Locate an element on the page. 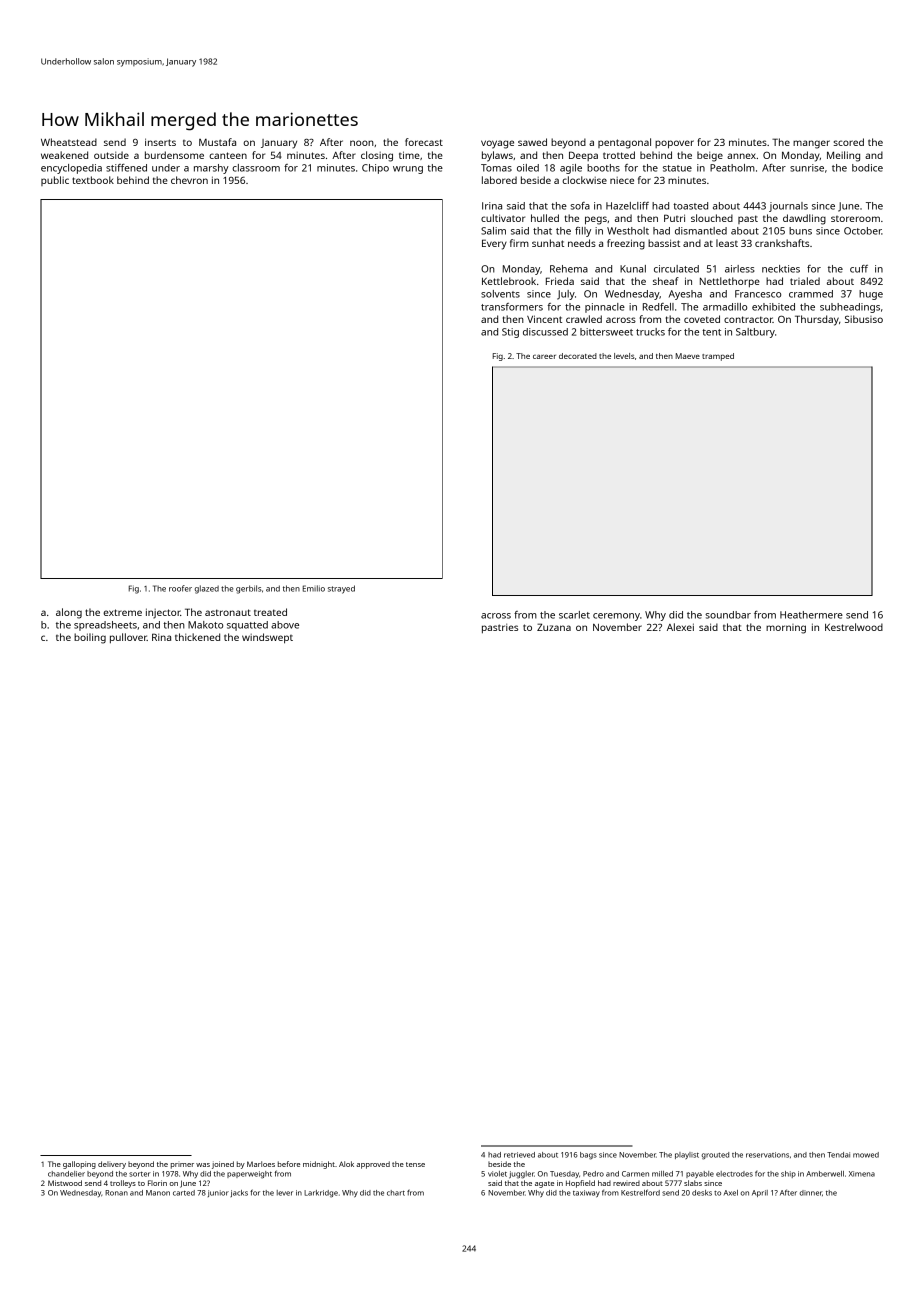 This document has width=924, height=1308. sawed is located at coordinates (532, 142).
